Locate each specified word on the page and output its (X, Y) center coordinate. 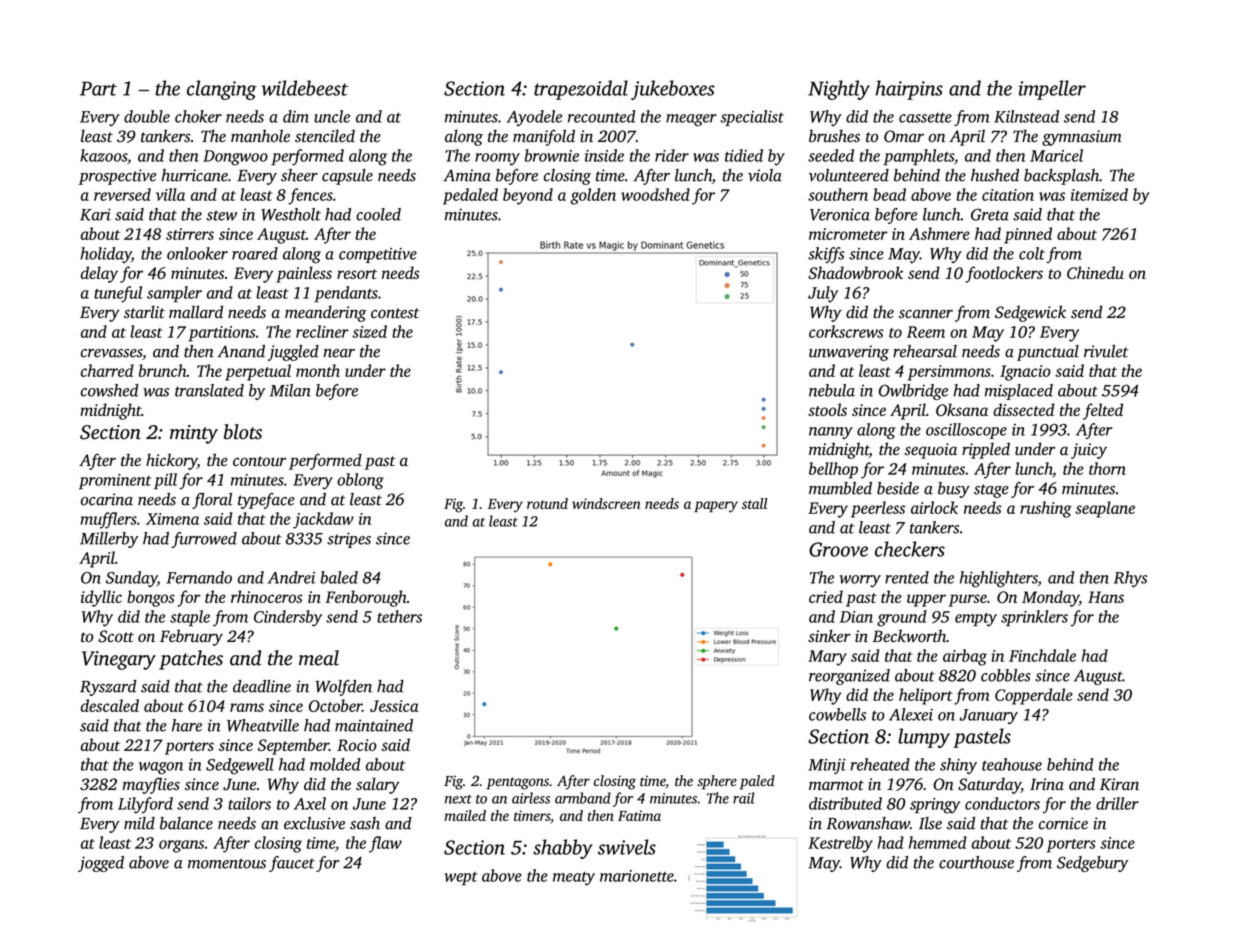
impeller (1052, 90)
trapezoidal (581, 90)
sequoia (930, 451)
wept (461, 879)
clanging (222, 90)
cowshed (110, 390)
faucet (292, 864)
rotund (547, 503)
